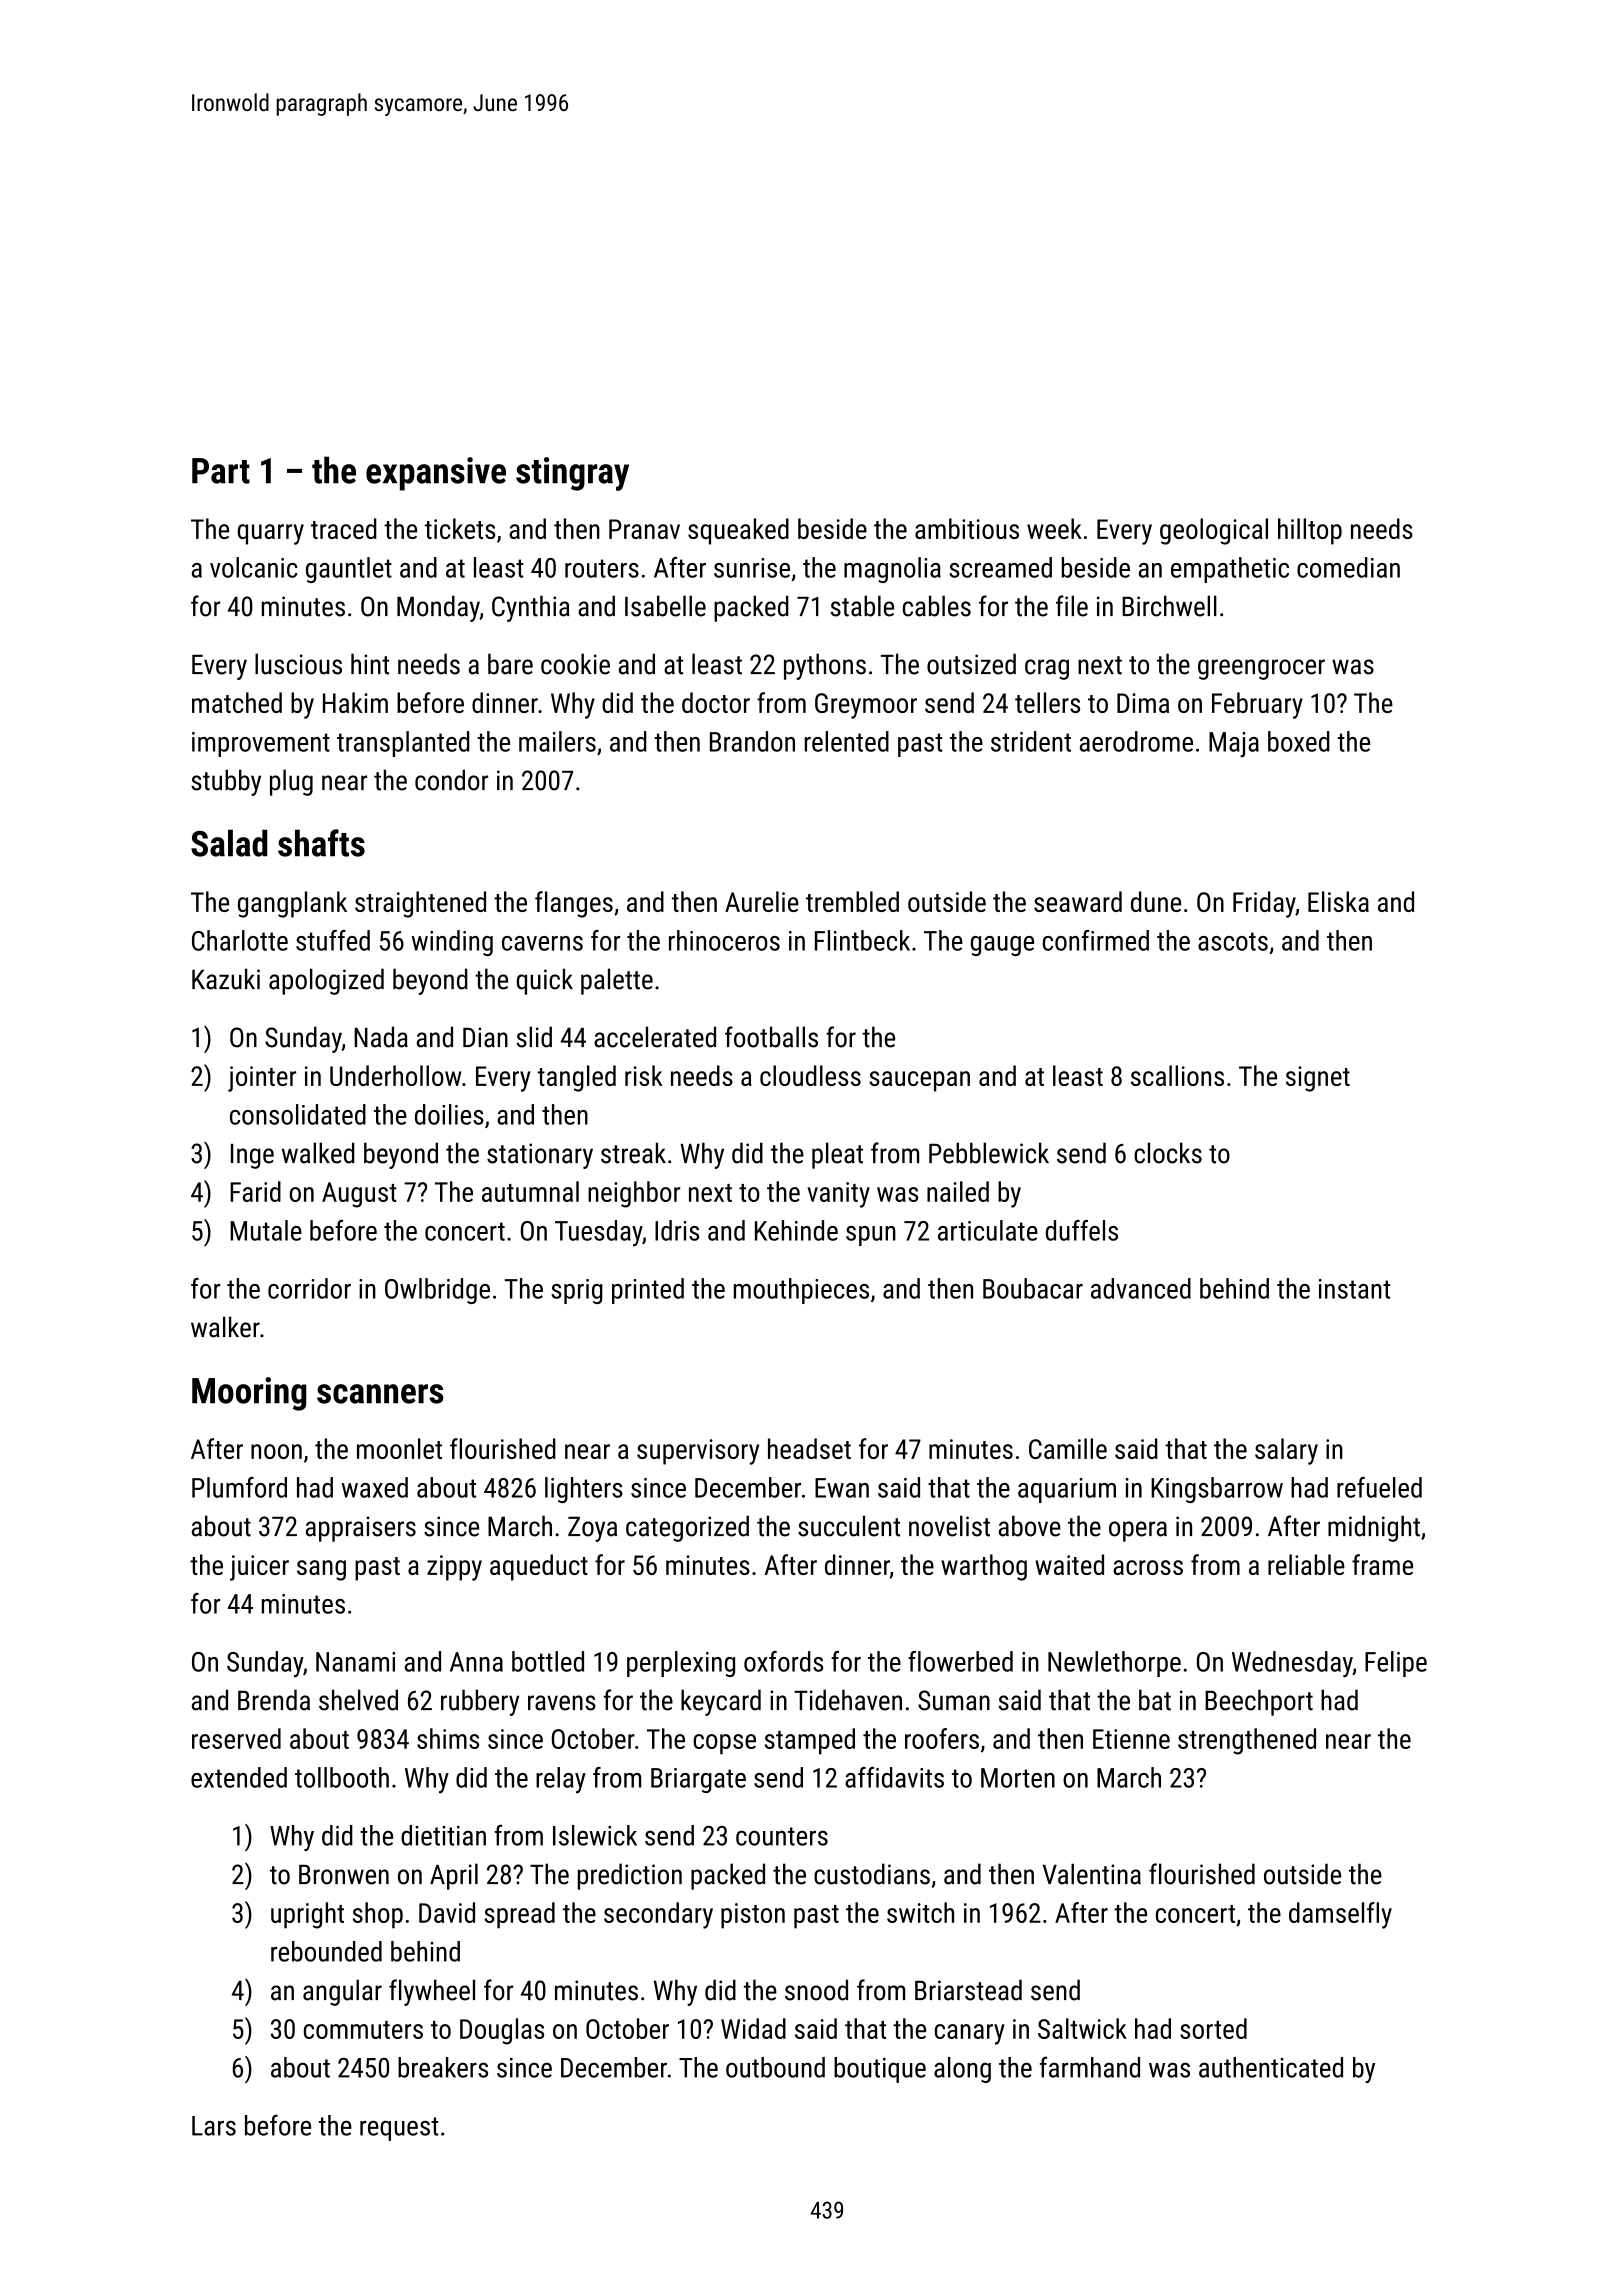 The image size is (1620, 2292). What do you see at coordinates (775, 2067) in the image?
I see `outbound` at bounding box center [775, 2067].
